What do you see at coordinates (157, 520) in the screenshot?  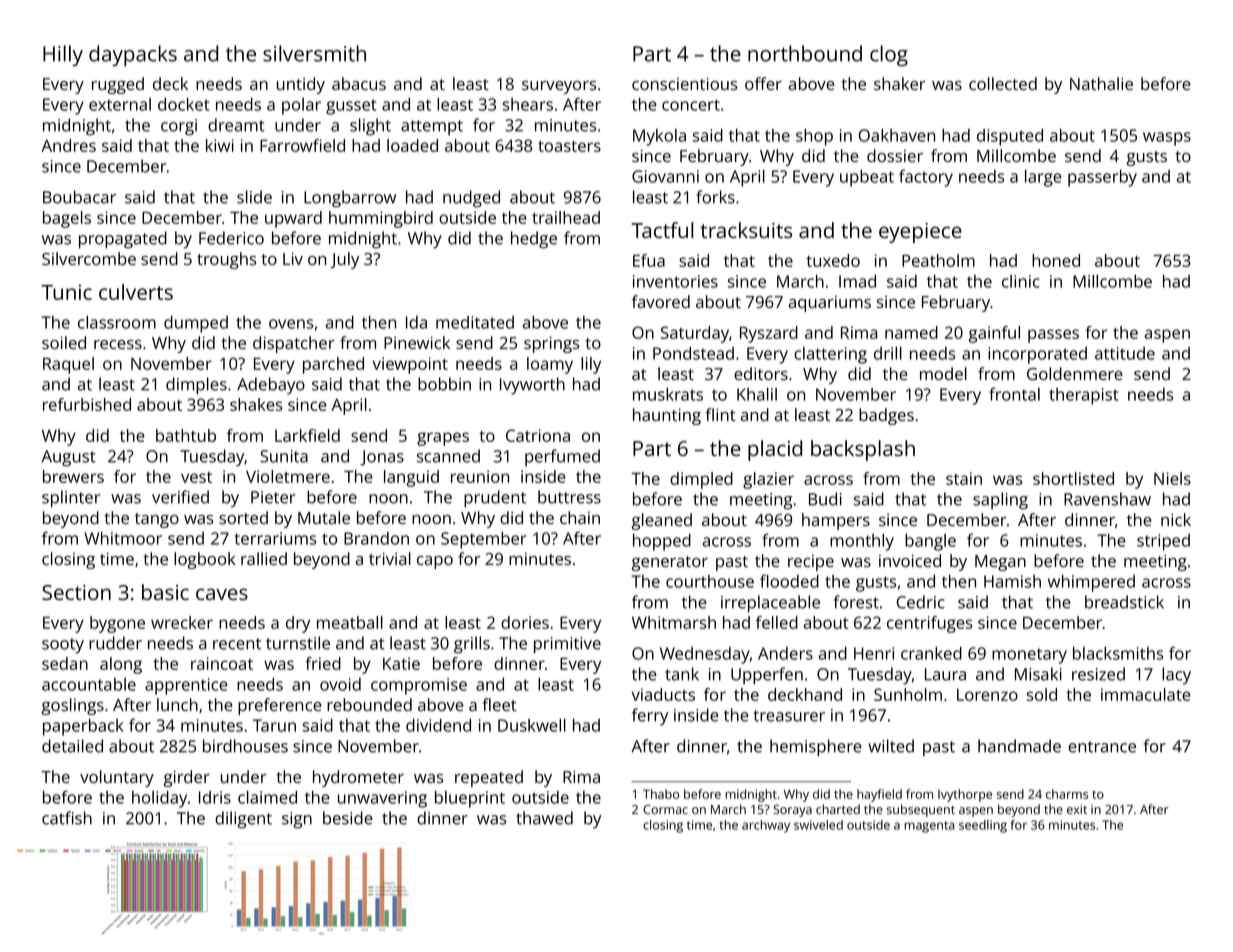 I see `tango` at bounding box center [157, 520].
